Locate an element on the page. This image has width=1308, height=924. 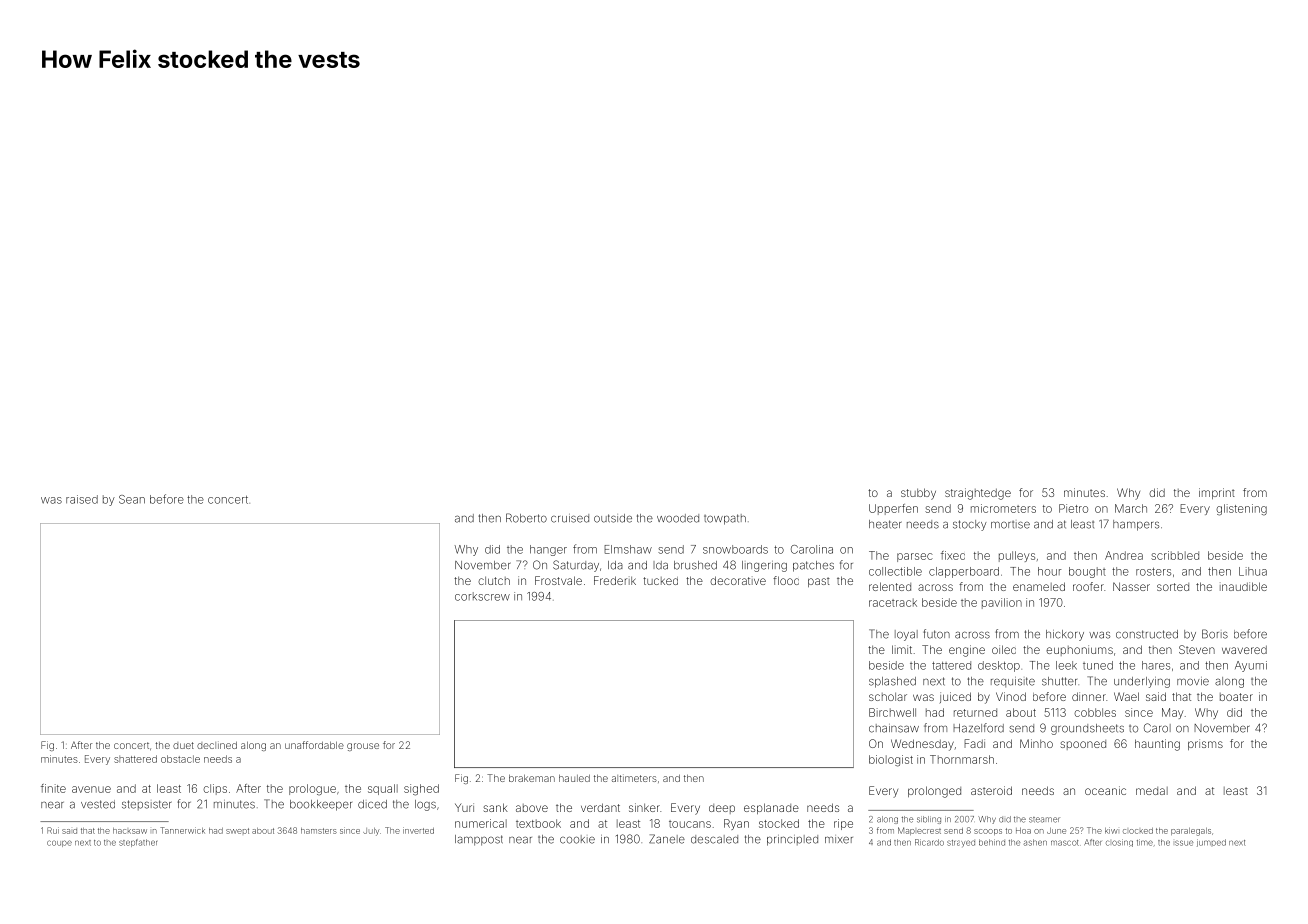
finite is located at coordinates (53, 788).
